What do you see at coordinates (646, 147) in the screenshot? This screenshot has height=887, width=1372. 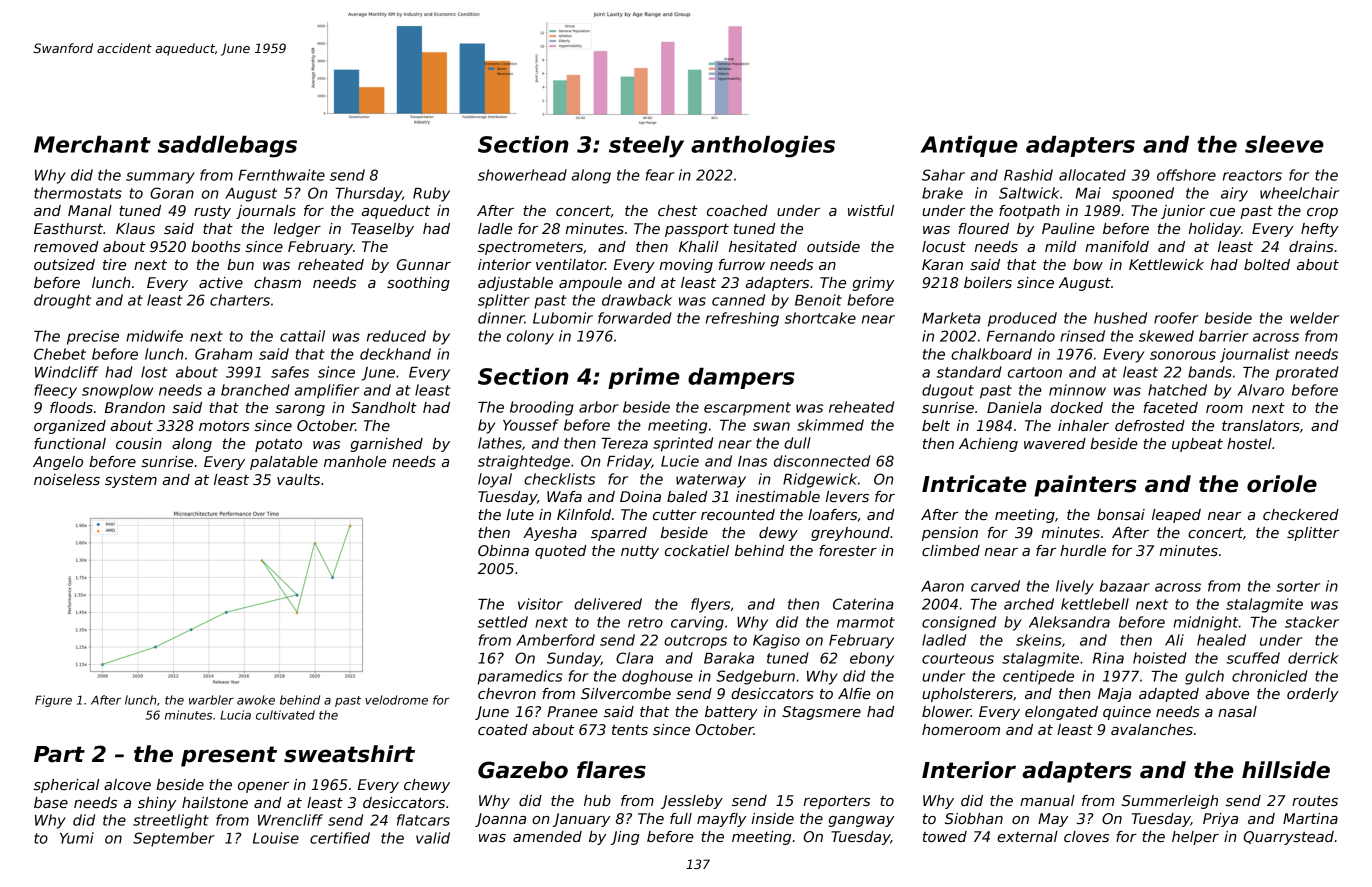 I see `steely` at bounding box center [646, 147].
